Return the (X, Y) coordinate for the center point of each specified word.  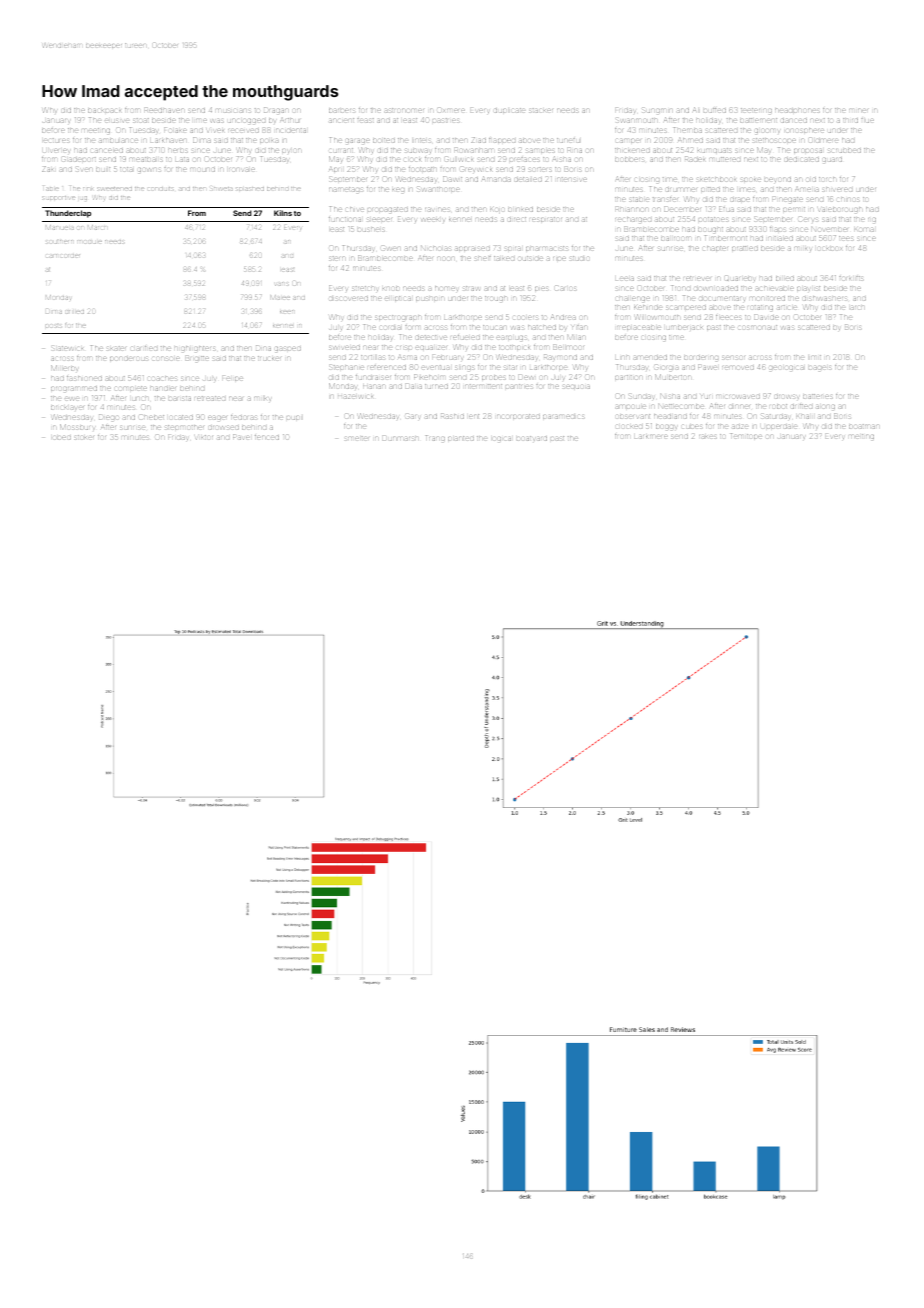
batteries (818, 396)
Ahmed (690, 140)
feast (365, 120)
